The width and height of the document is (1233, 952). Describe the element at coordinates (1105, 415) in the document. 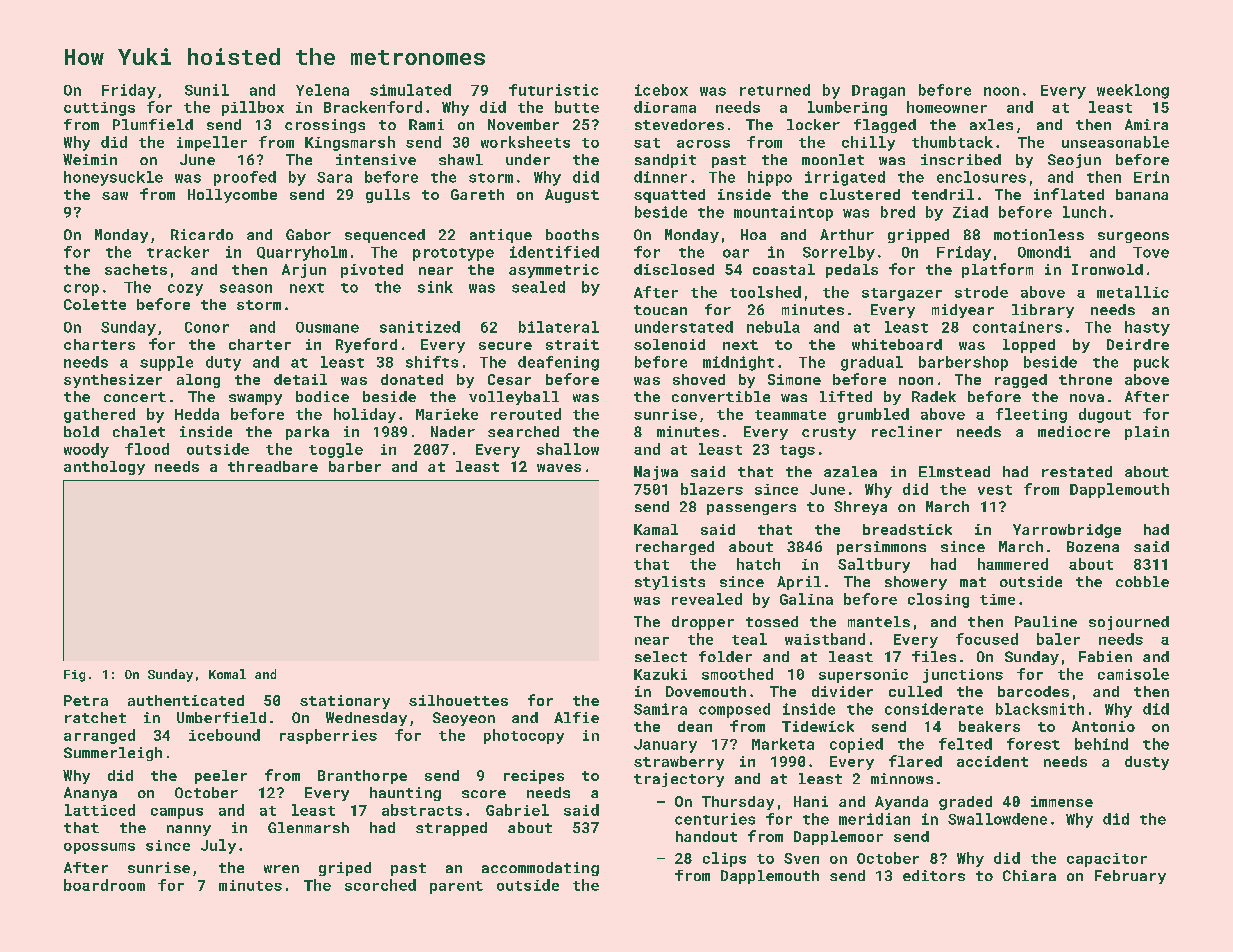

I see `dugout` at that location.
